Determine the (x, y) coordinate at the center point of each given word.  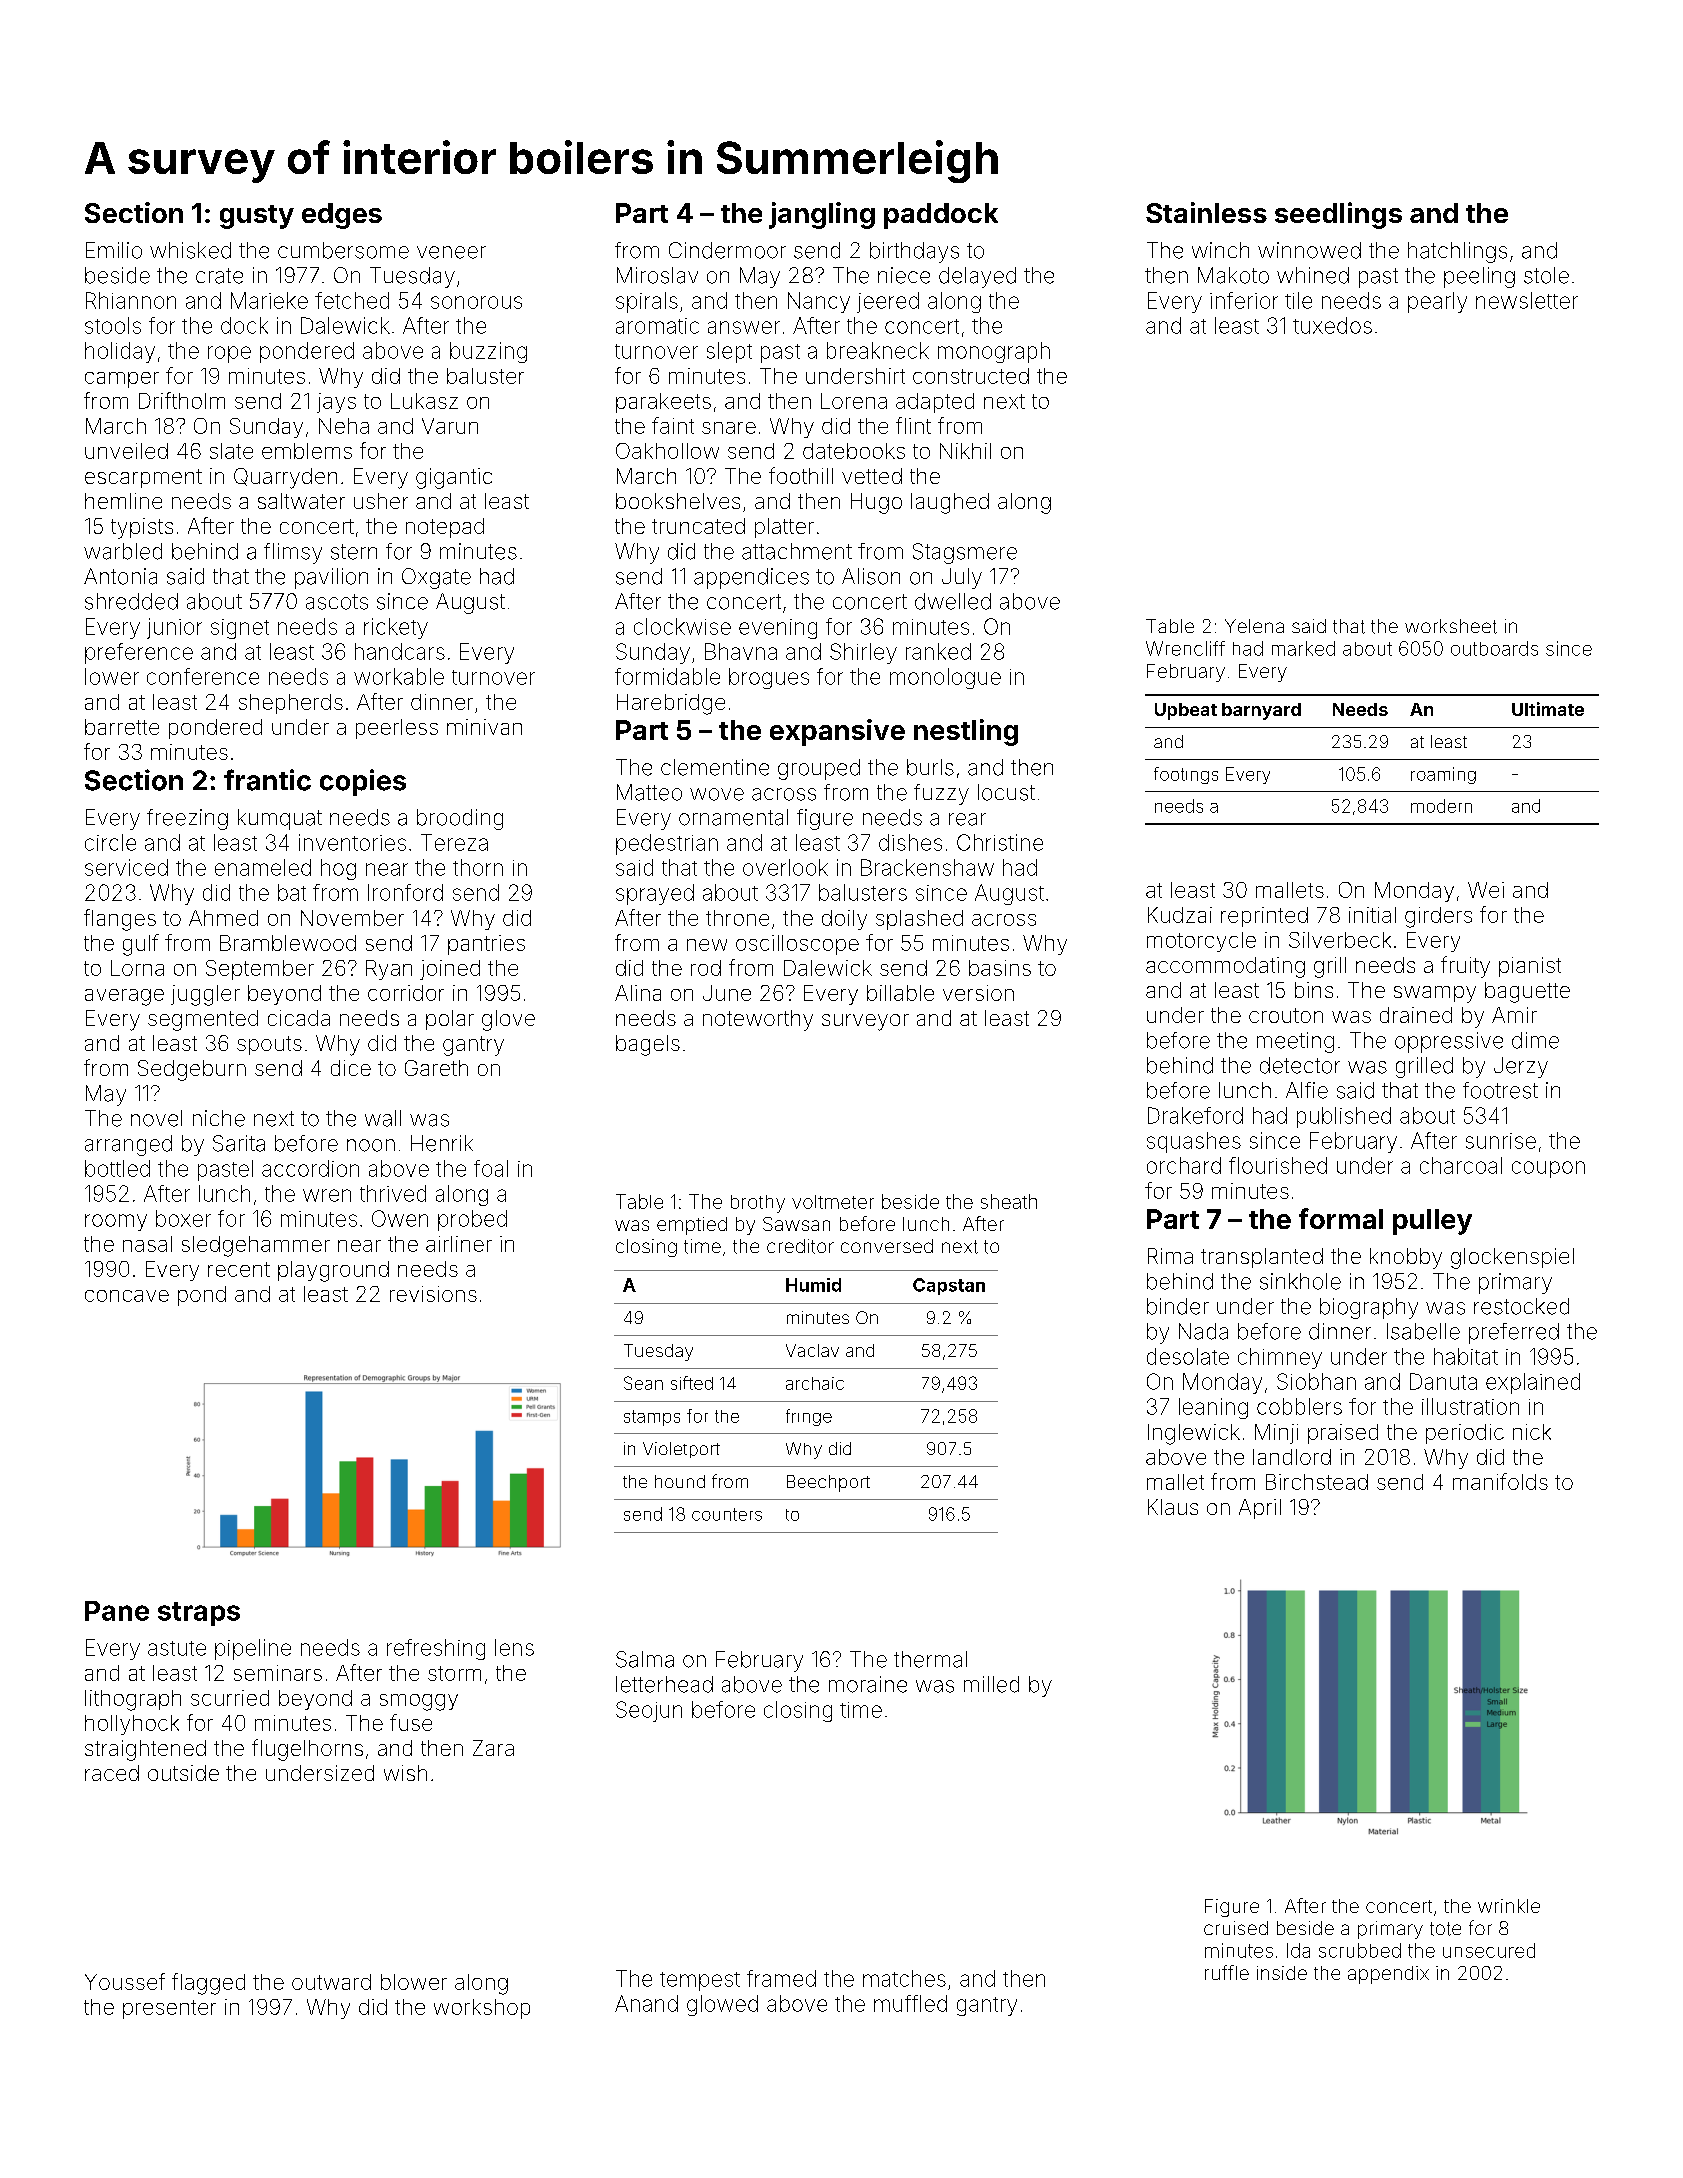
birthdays (914, 252)
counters (727, 1514)
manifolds (1500, 1481)
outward (331, 1982)
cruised (1236, 1928)
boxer (183, 1218)
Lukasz (424, 401)
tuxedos (1332, 325)
